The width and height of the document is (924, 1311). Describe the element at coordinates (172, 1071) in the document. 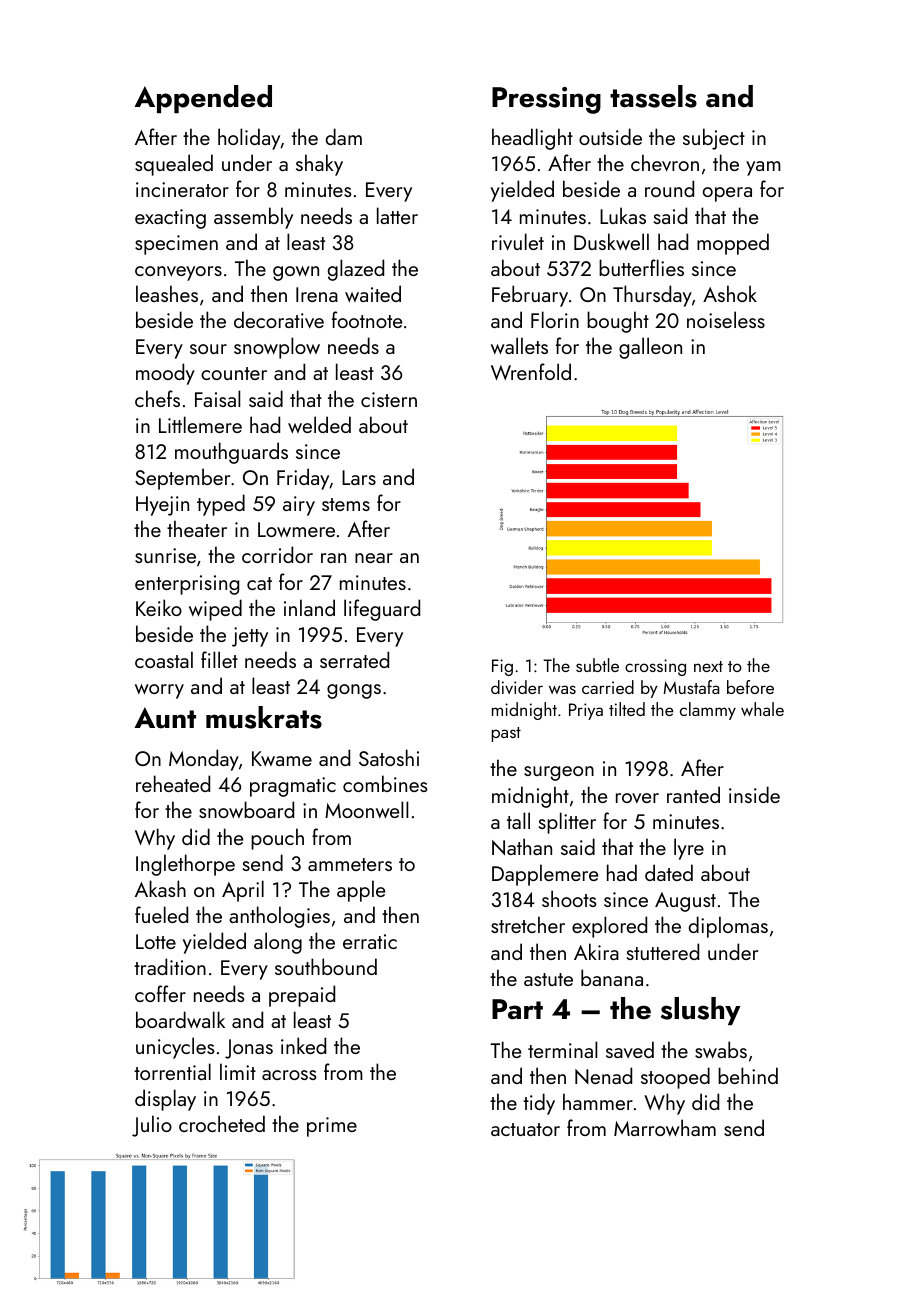

I see `torrential` at that location.
